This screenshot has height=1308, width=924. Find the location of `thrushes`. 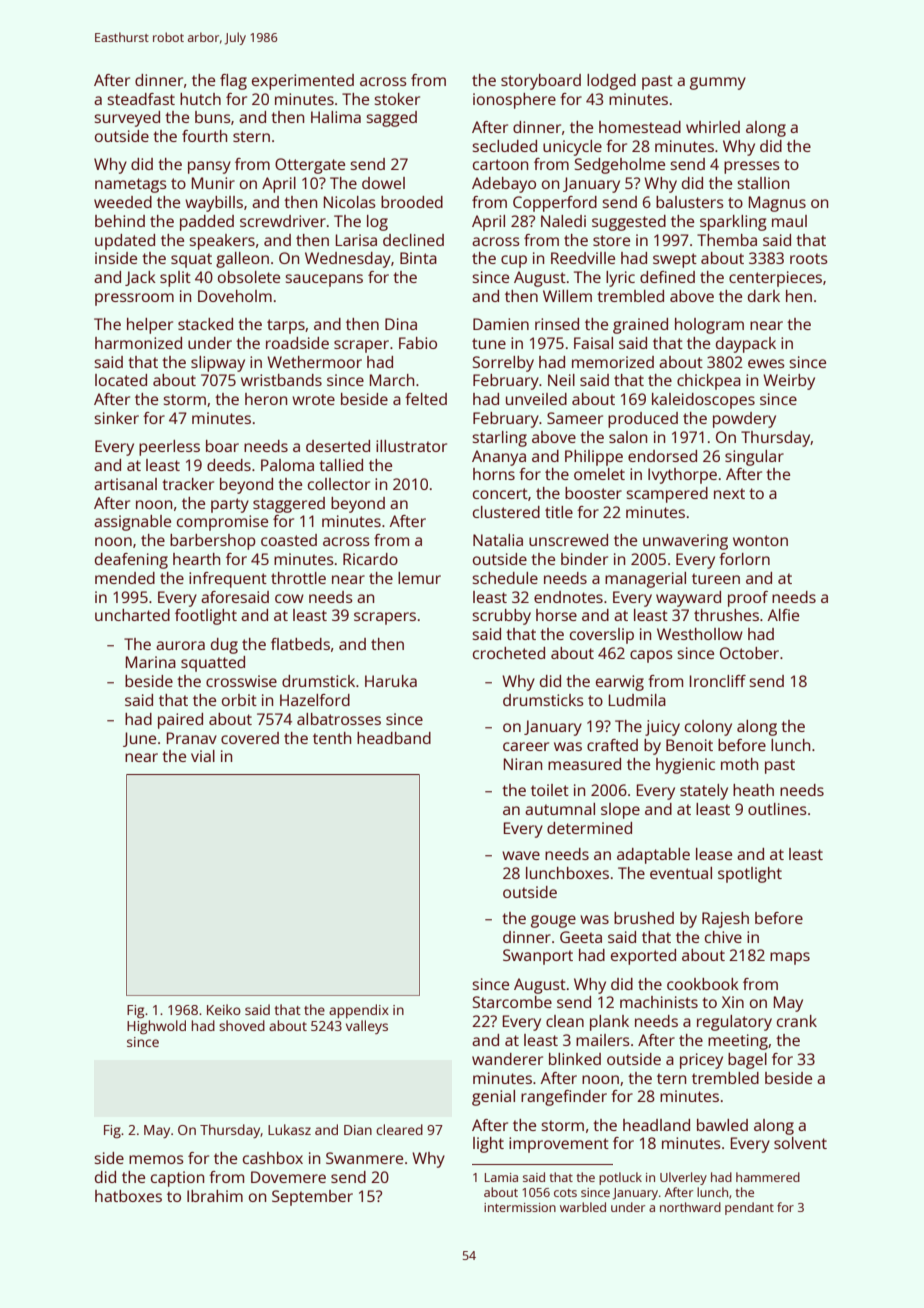

thrushes is located at coordinates (726, 615).
